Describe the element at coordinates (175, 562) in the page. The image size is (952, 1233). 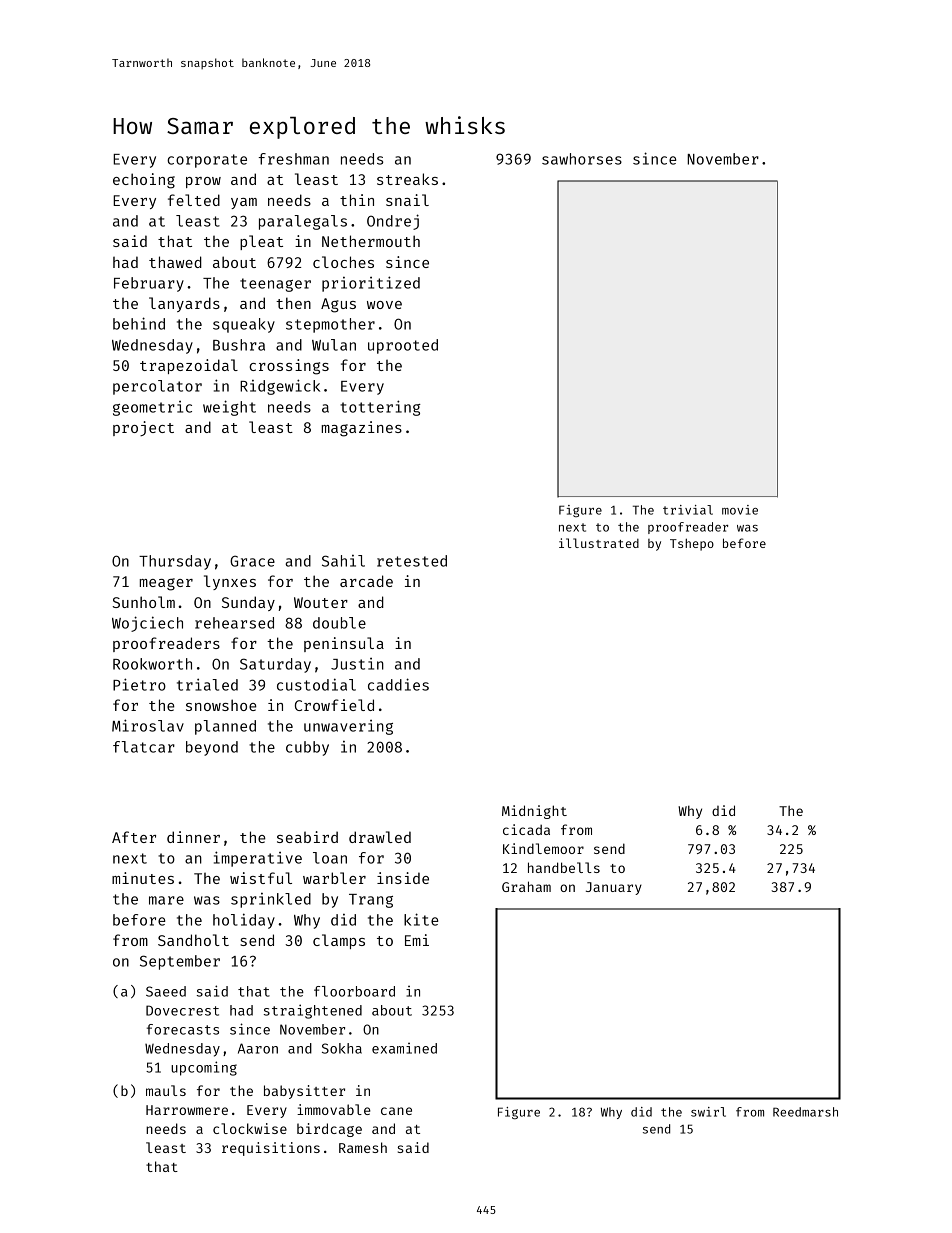
I see `Thursday` at that location.
